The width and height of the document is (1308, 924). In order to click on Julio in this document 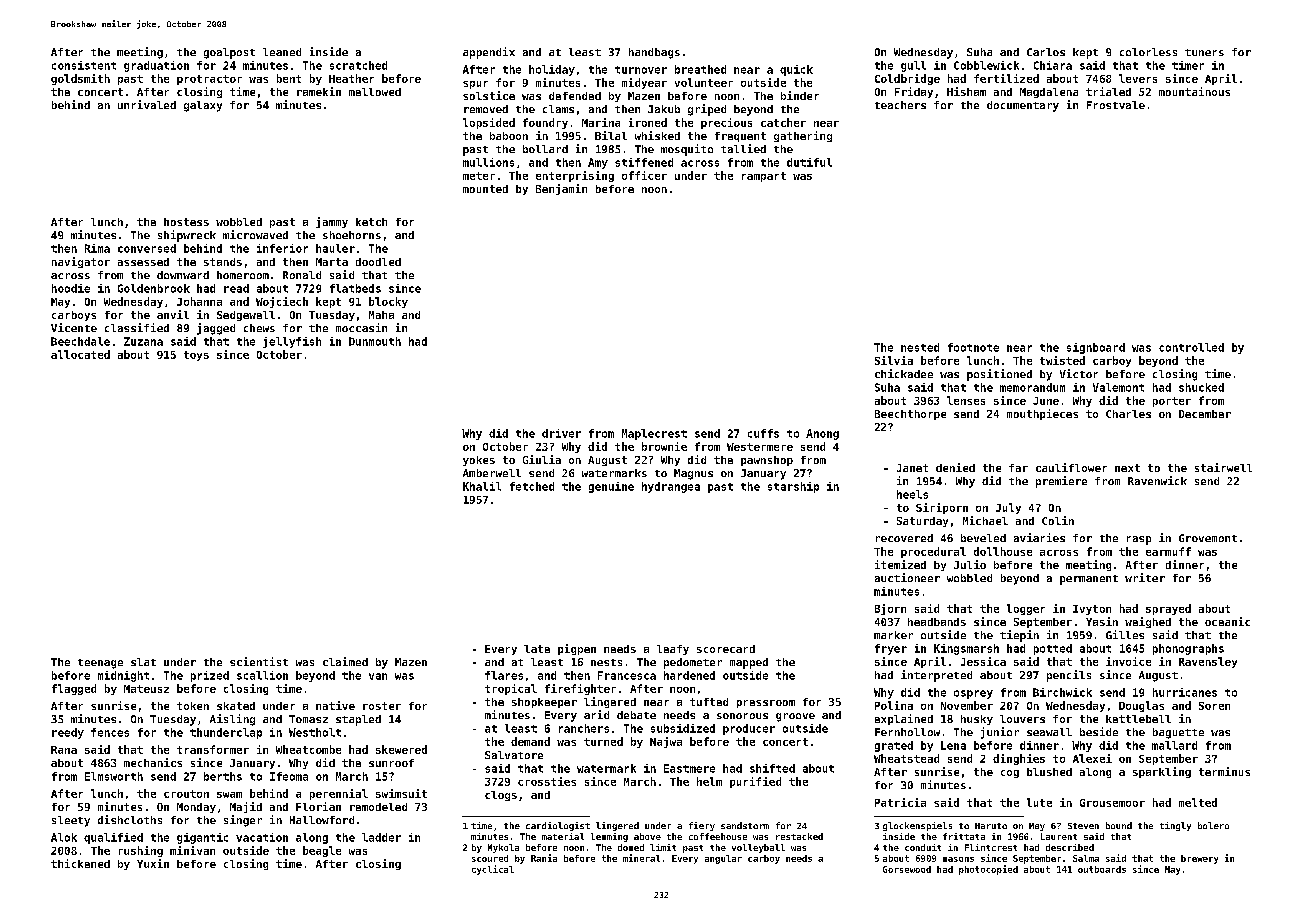, I will do `click(970, 564)`.
